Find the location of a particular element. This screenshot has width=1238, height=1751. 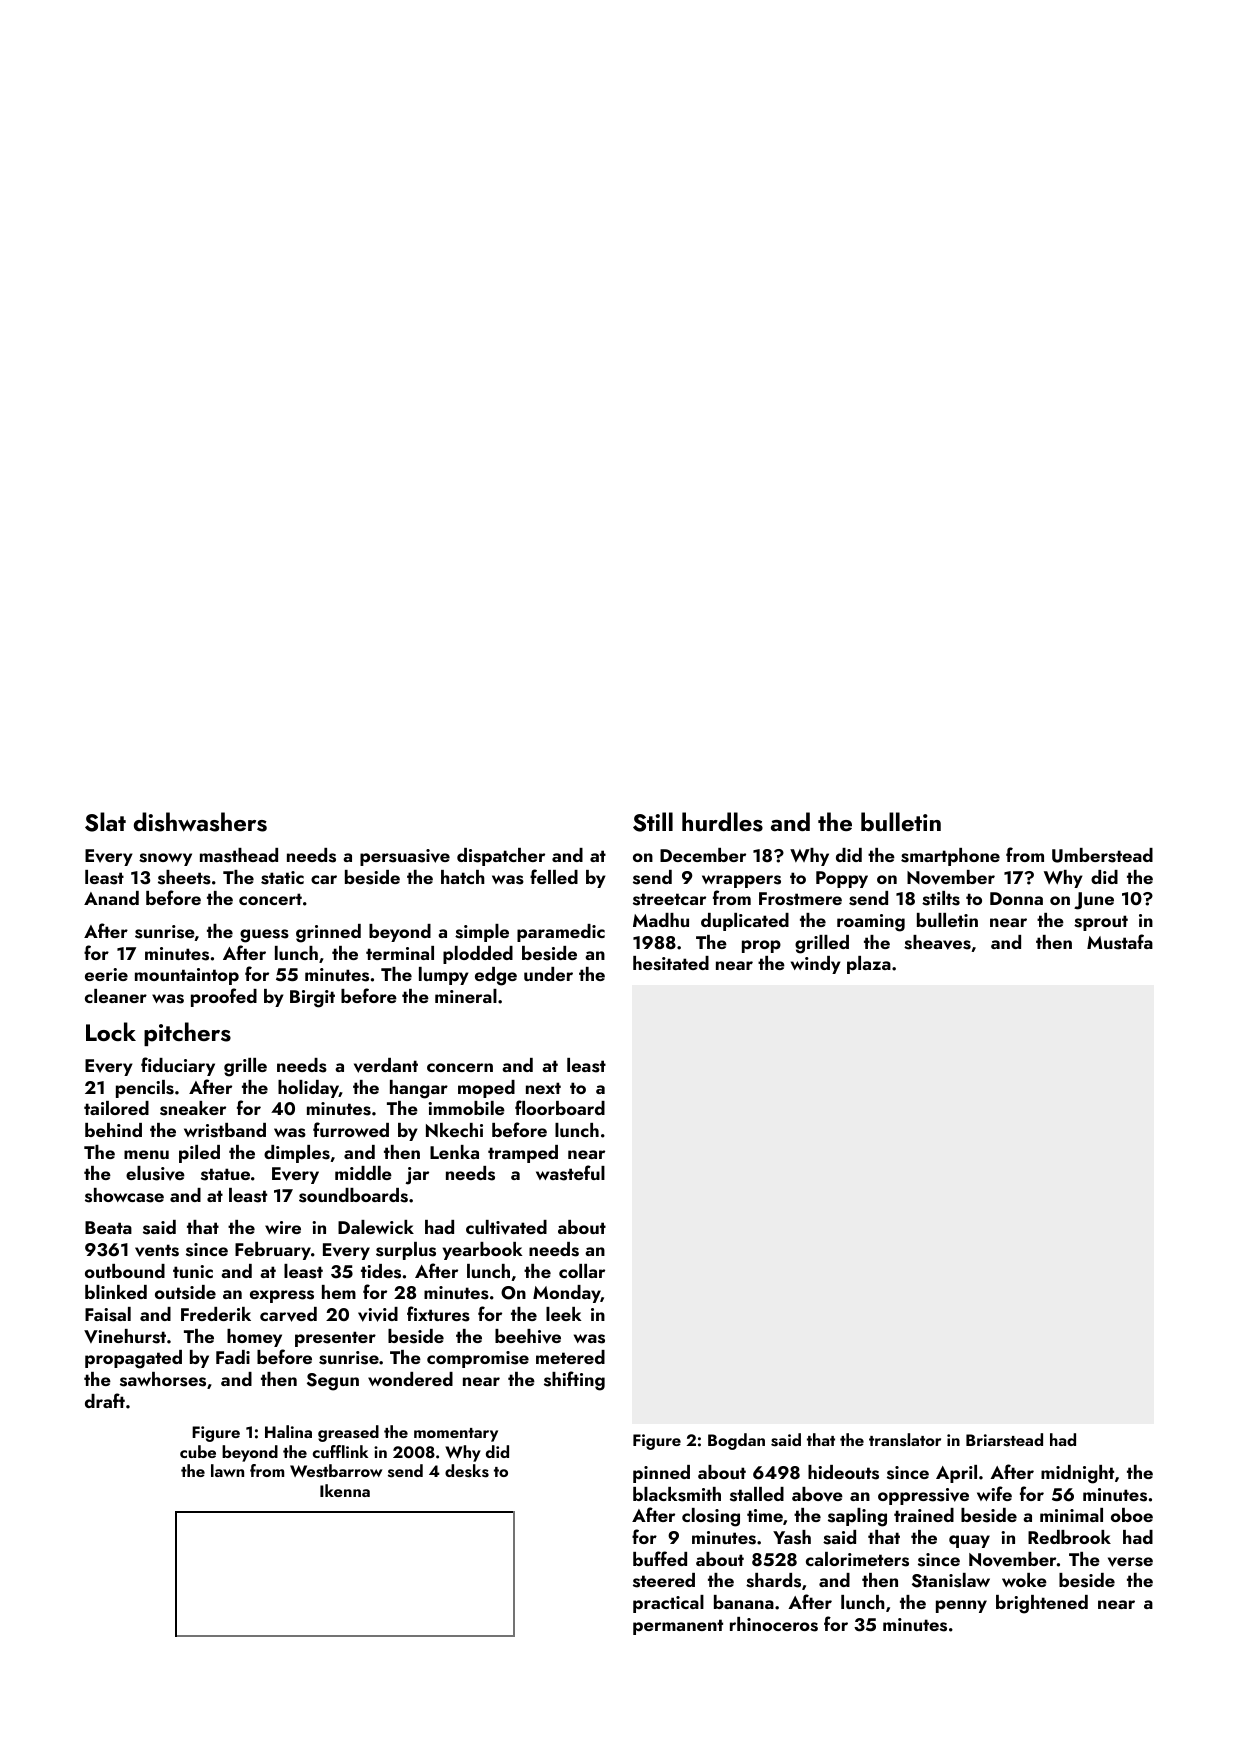

surplus is located at coordinates (406, 1251).
